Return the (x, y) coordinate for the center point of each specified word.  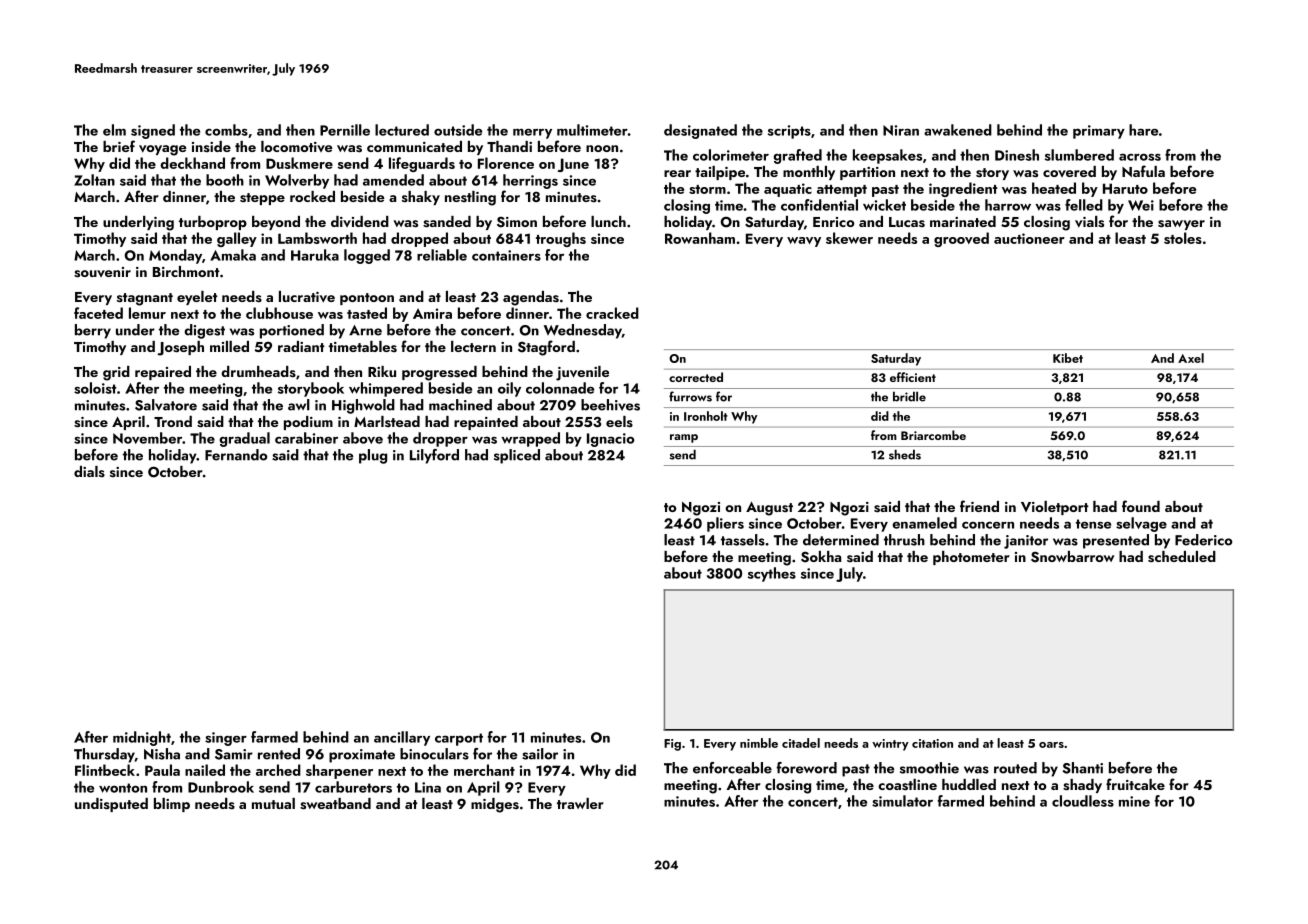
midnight (142, 738)
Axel (1191, 358)
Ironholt (706, 416)
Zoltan (94, 180)
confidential (819, 205)
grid (116, 373)
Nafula (1143, 171)
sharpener (339, 771)
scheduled (1182, 557)
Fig (672, 745)
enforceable (732, 768)
